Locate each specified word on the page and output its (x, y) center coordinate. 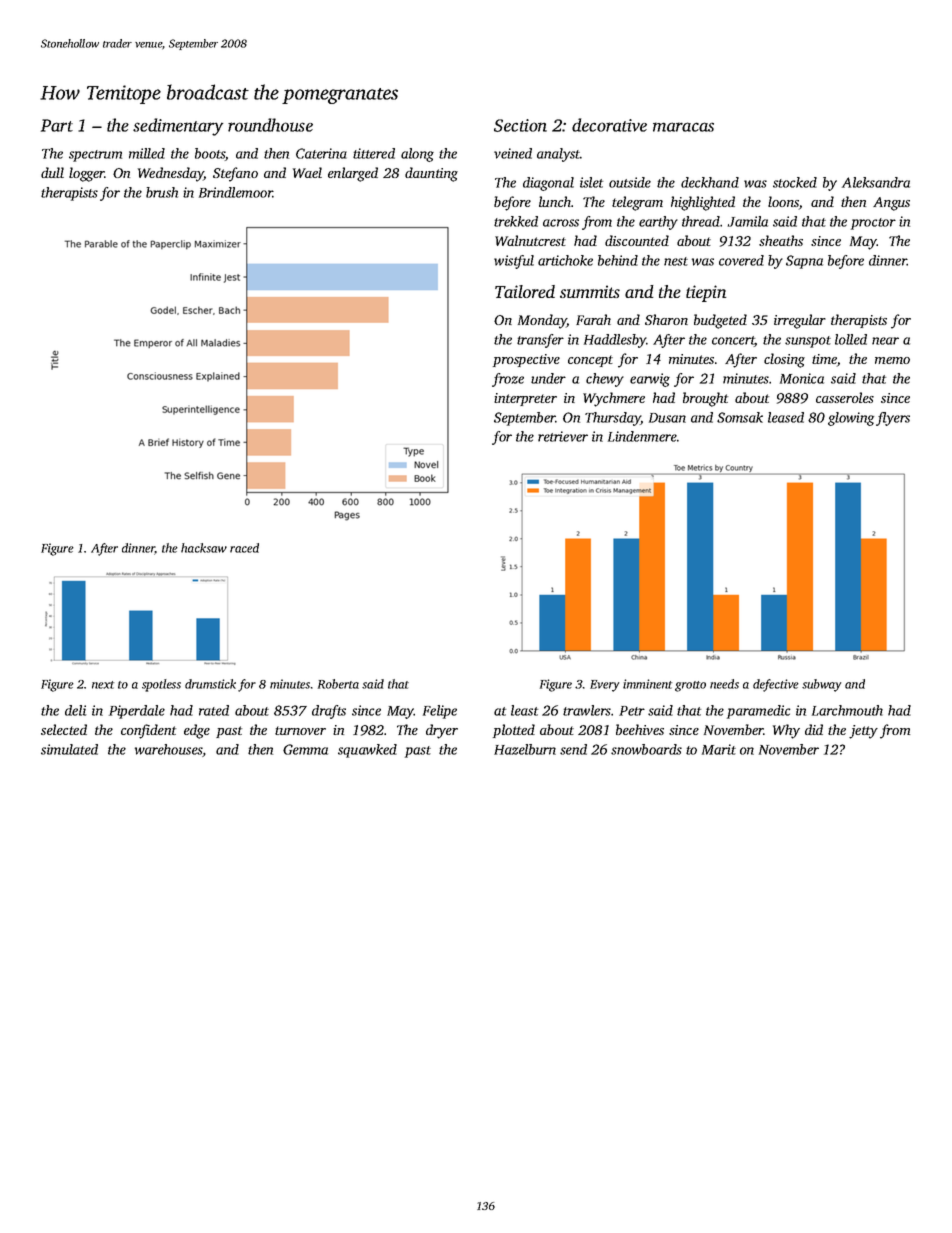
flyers (893, 419)
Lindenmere (642, 436)
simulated (69, 749)
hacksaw (204, 548)
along (417, 155)
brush (162, 192)
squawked (367, 751)
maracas (683, 127)
